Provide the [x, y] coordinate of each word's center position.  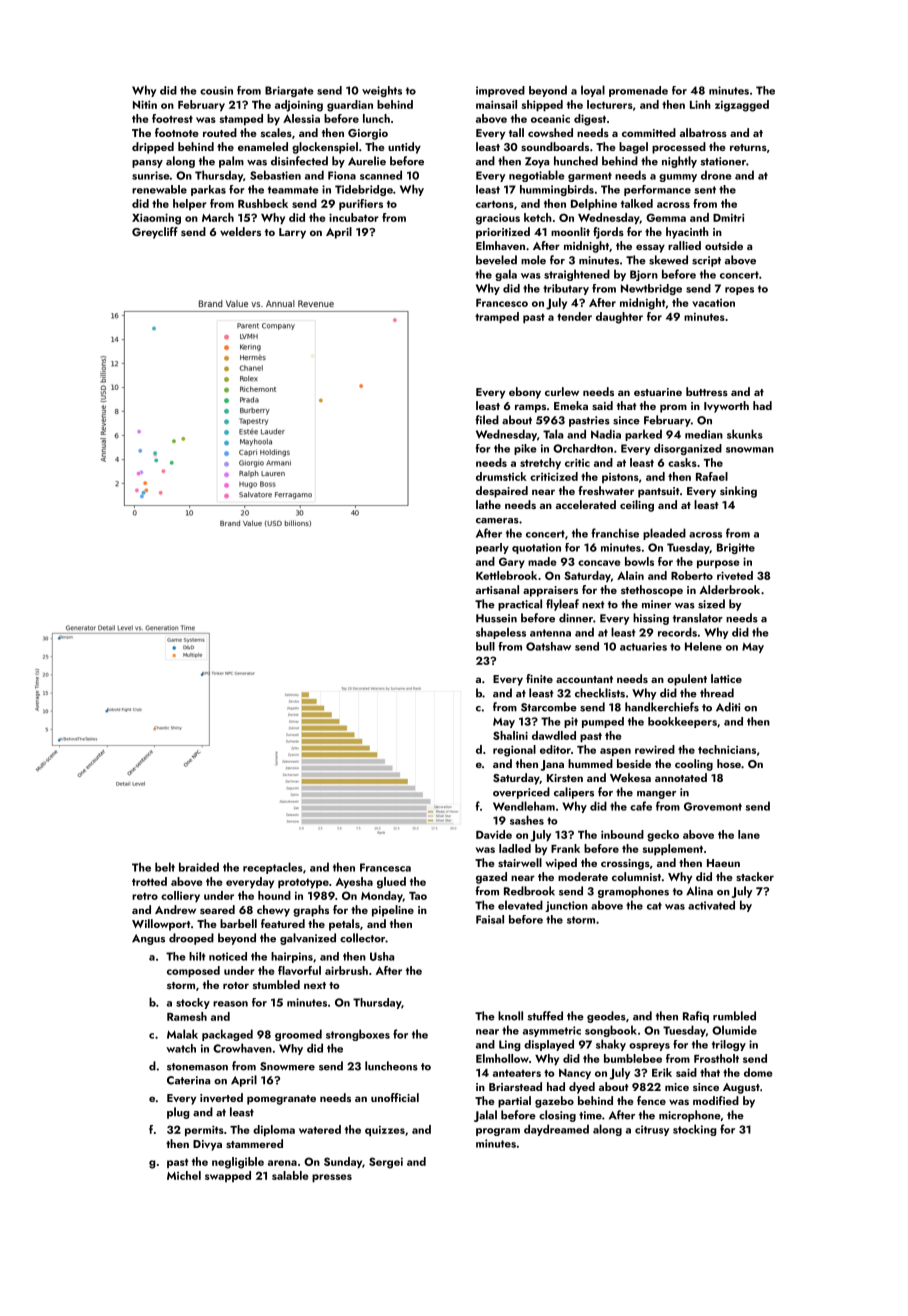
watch [181, 1048]
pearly [492, 548]
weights [382, 91]
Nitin [145, 104]
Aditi [728, 707]
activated [711, 905]
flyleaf [562, 605]
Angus [148, 939]
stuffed [545, 1016]
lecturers [610, 104]
